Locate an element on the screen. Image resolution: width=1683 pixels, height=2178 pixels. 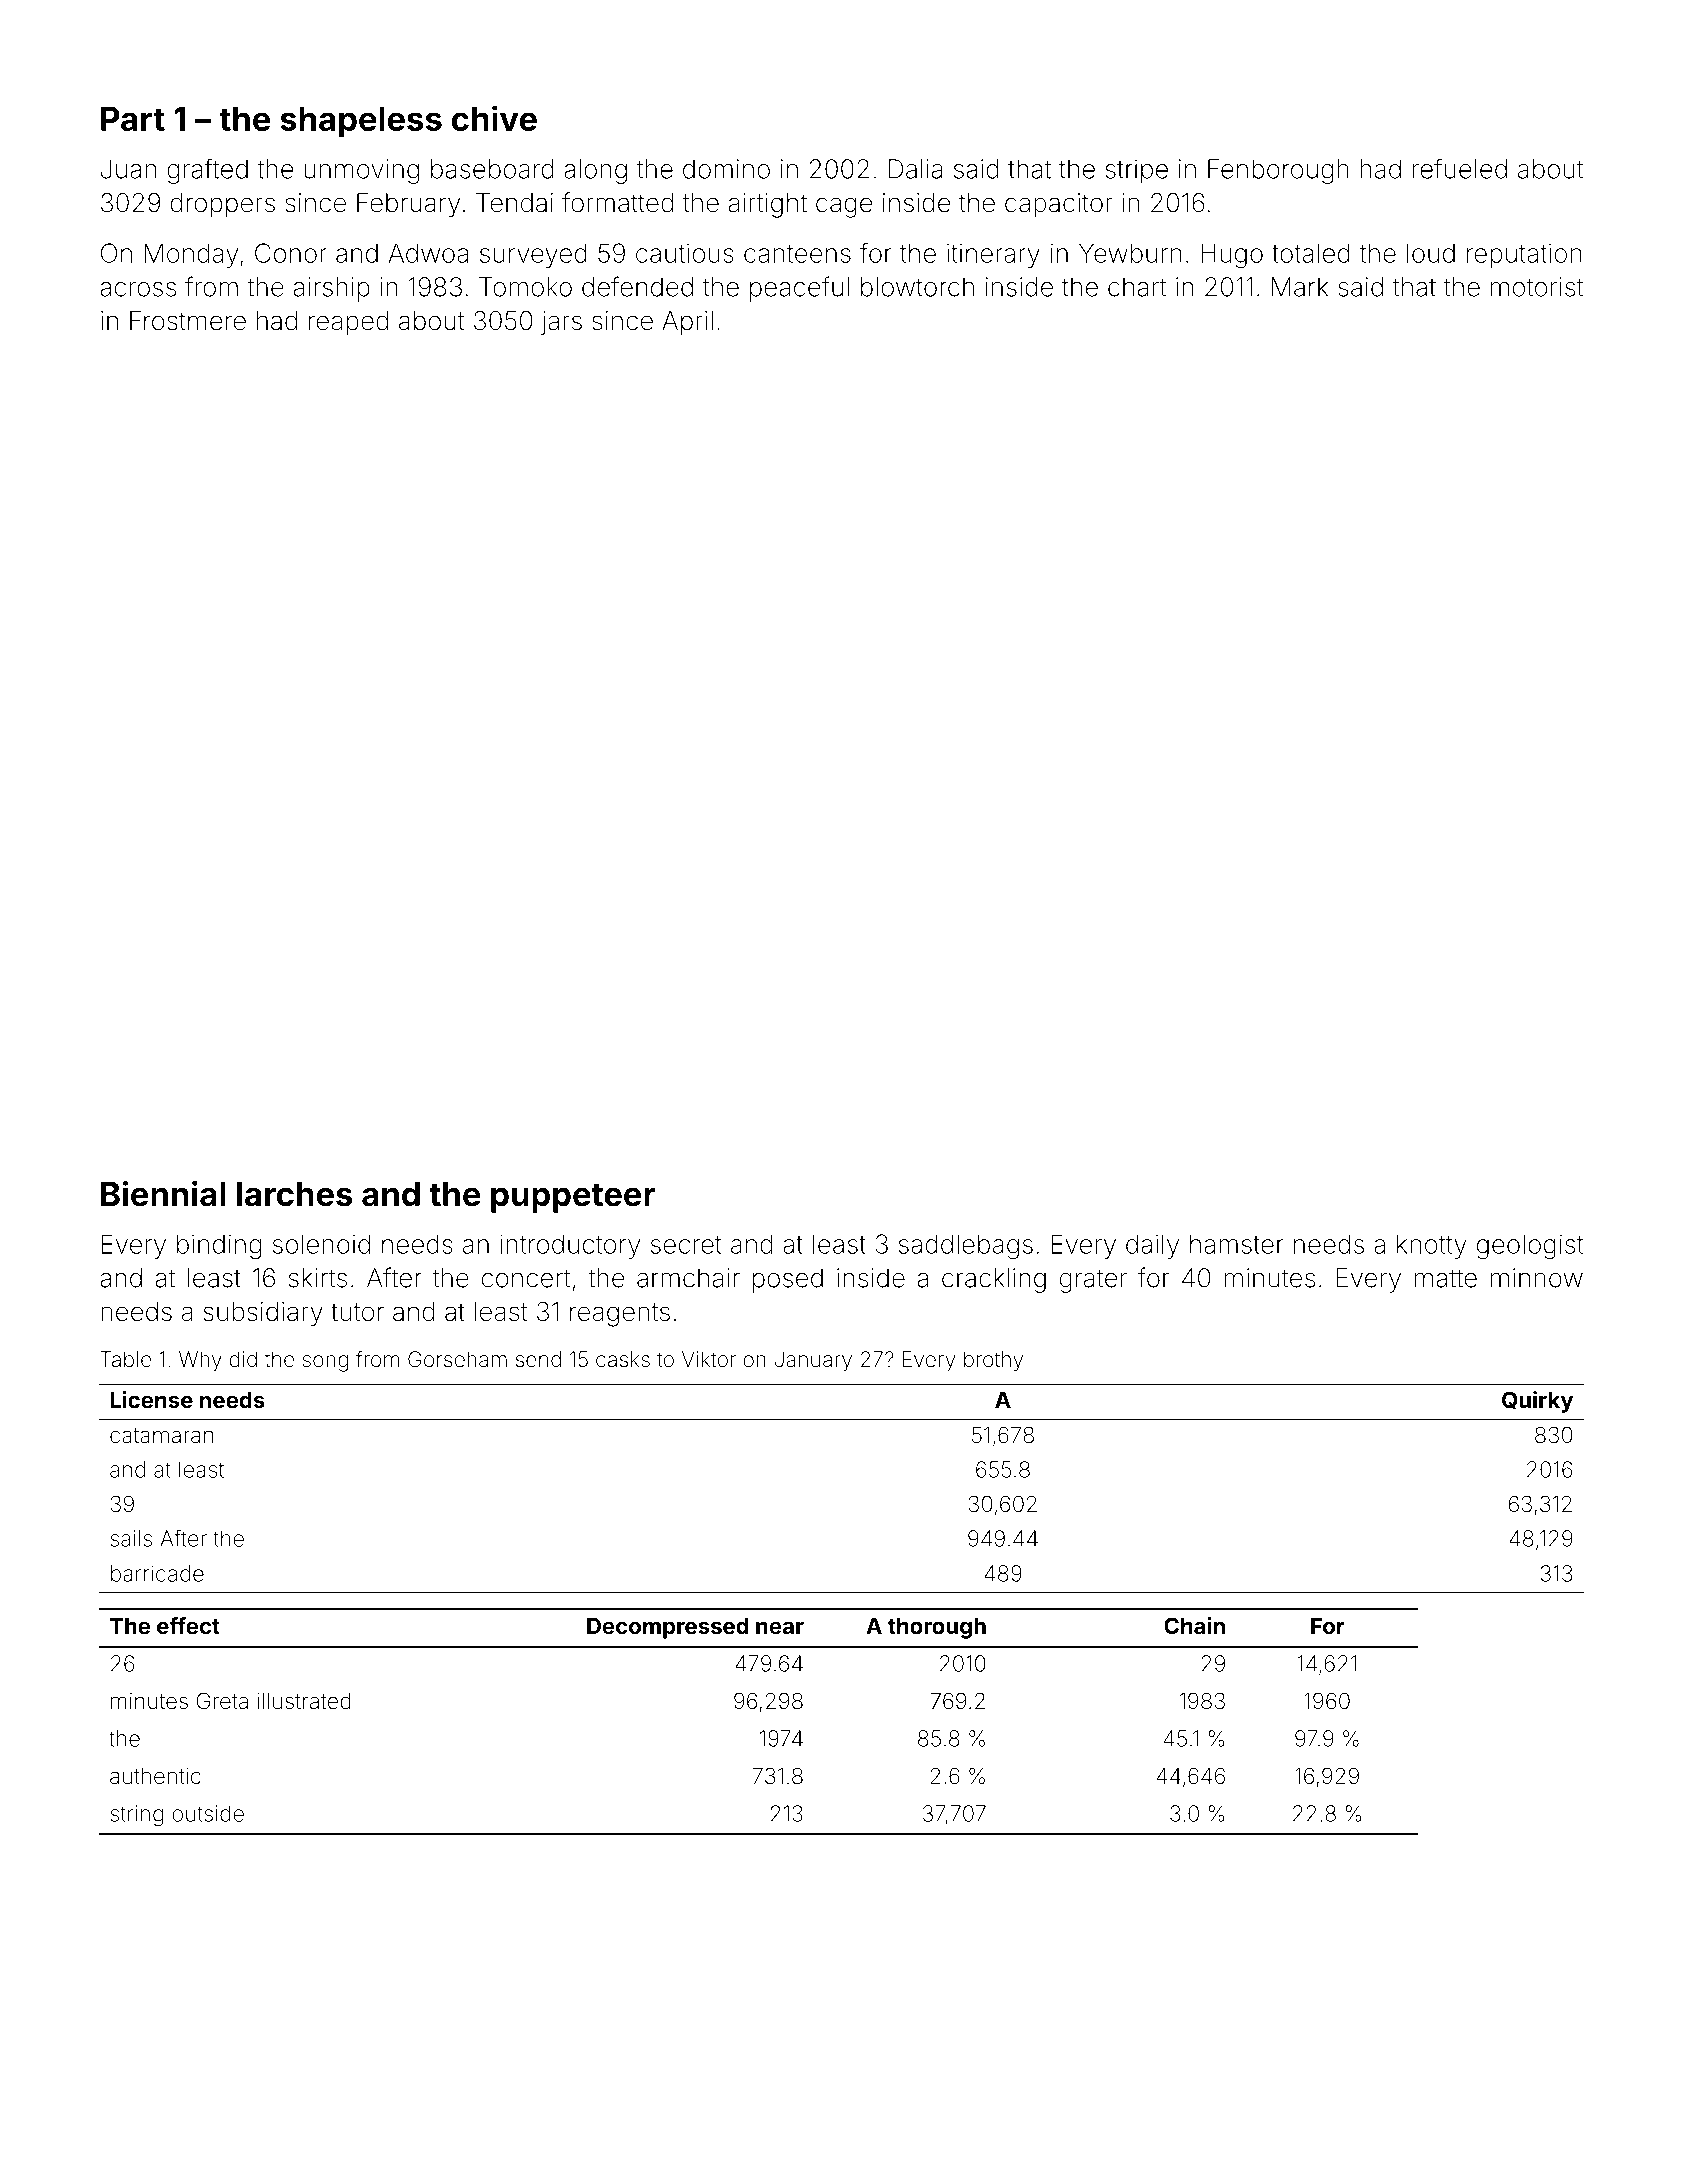
Chain is located at coordinates (1194, 1625).
